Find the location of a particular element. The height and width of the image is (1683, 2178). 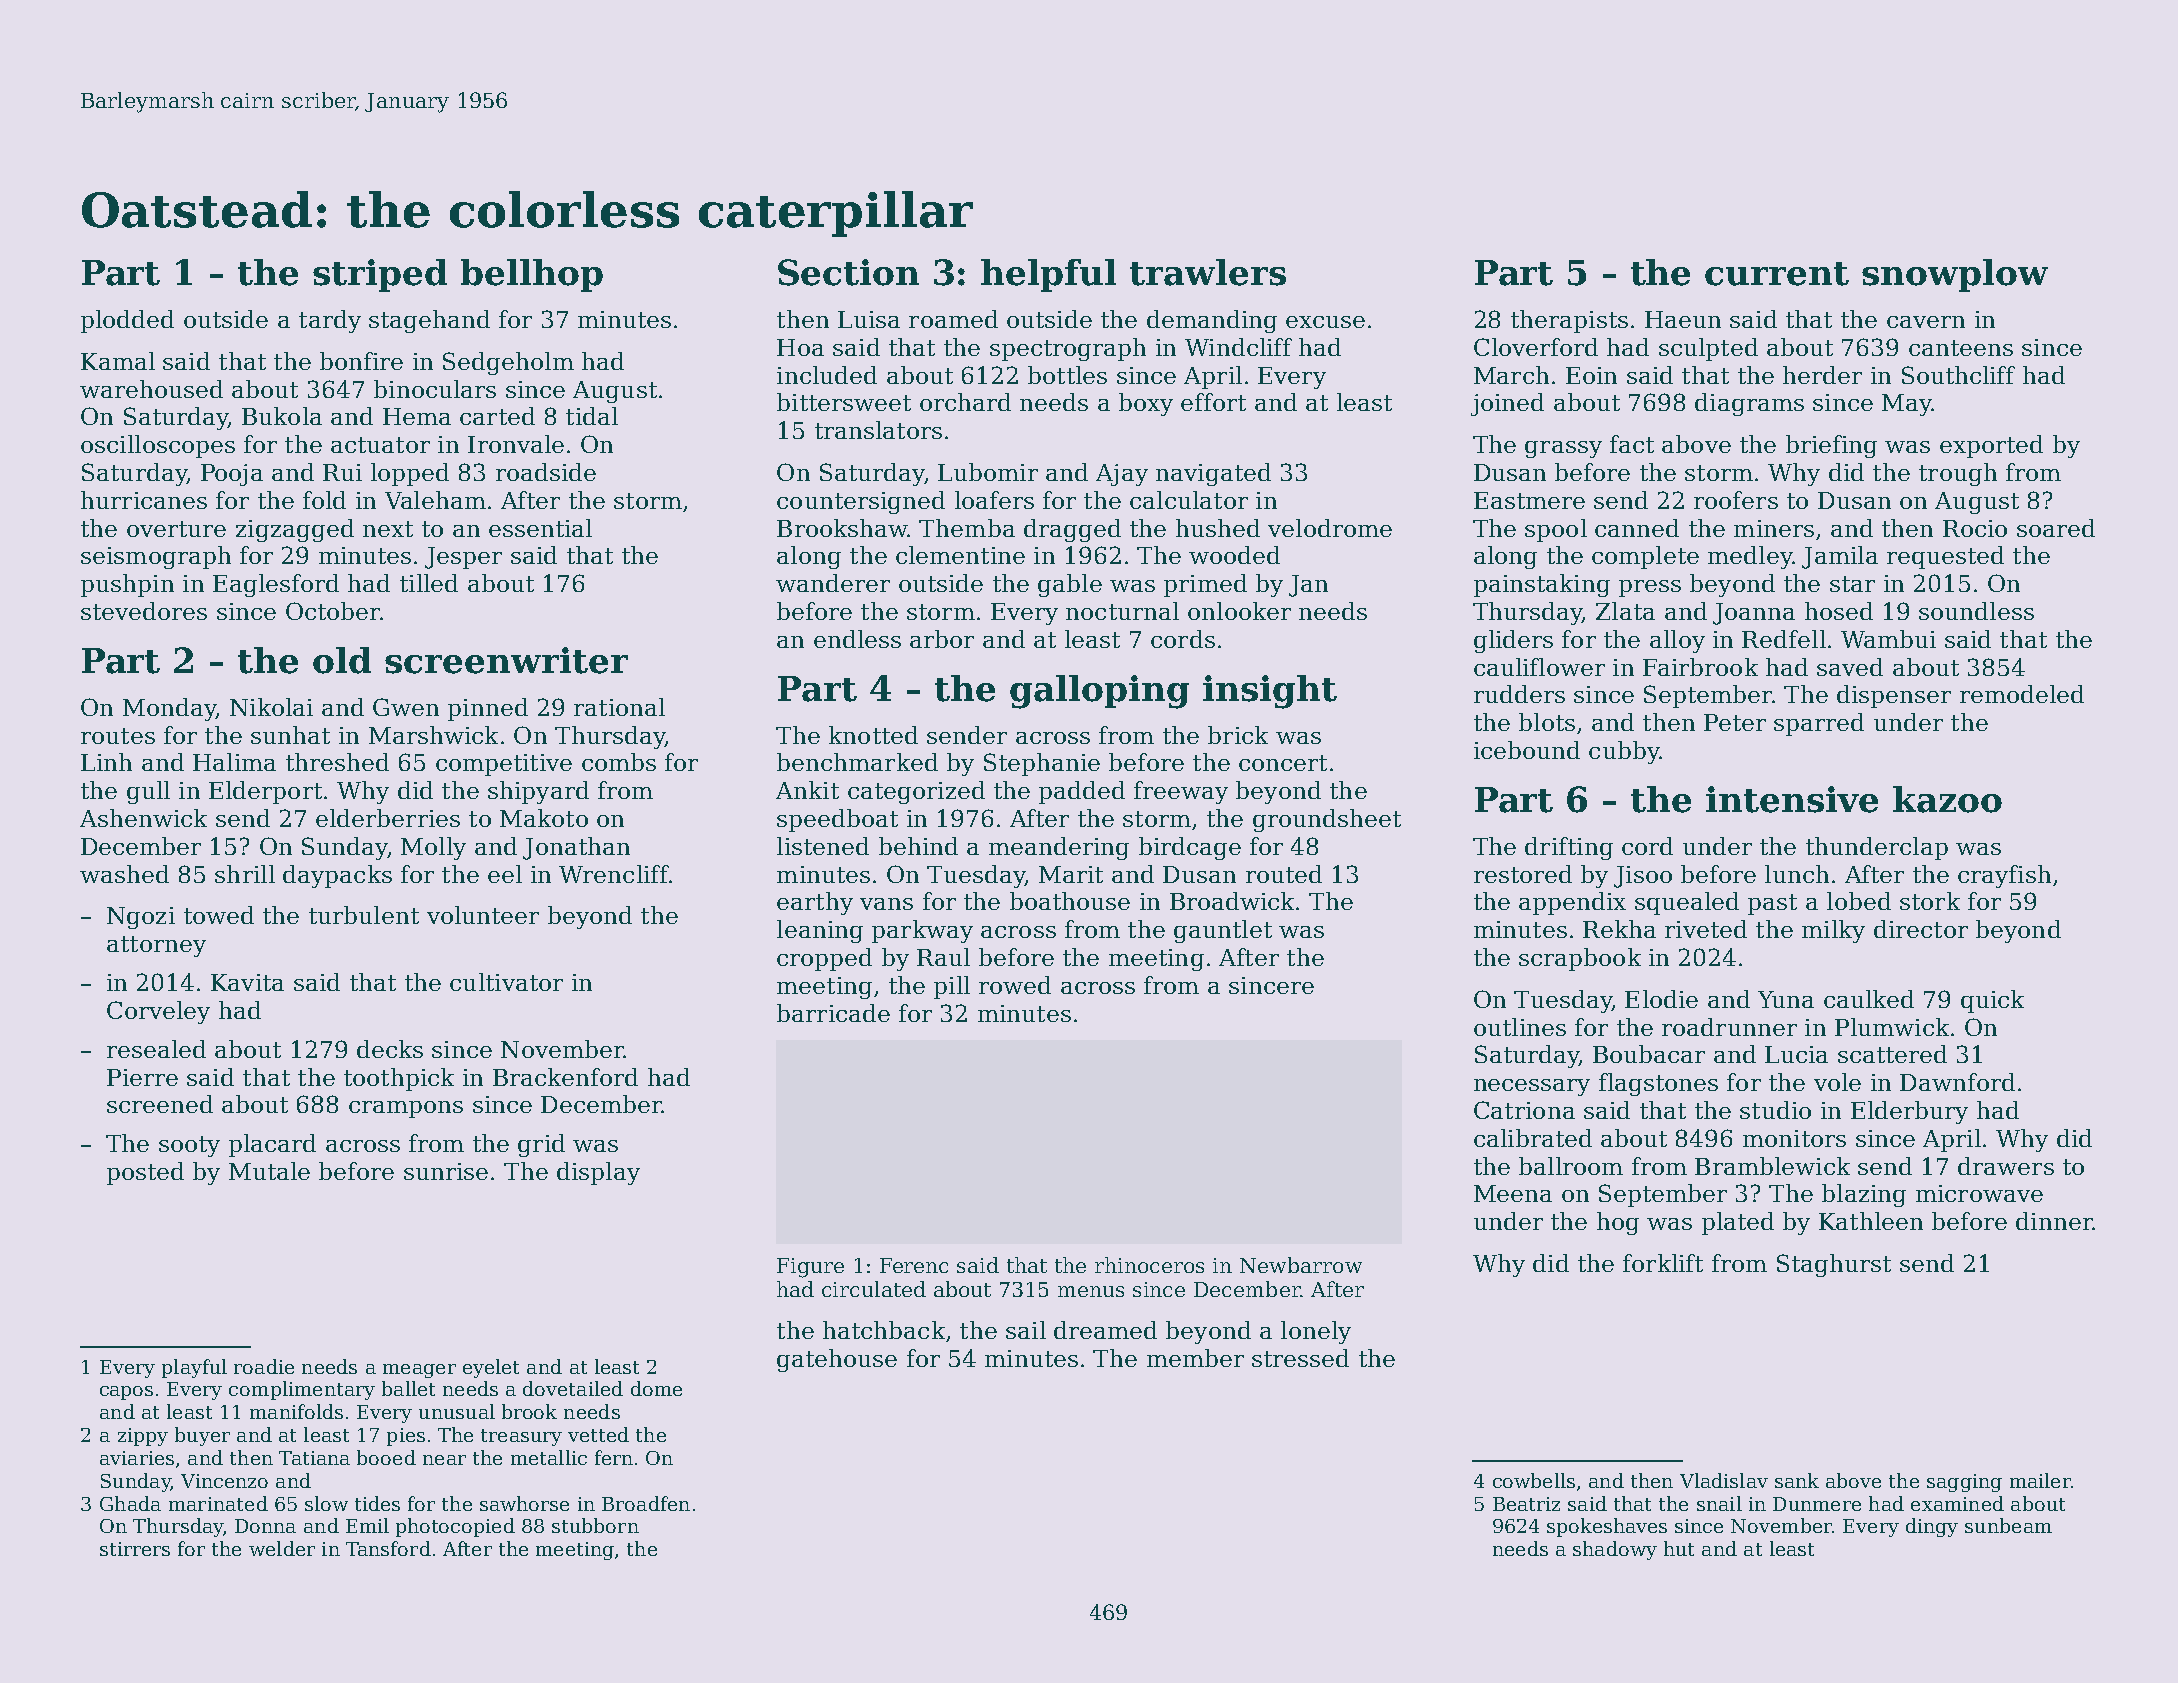

trawlers is located at coordinates (1208, 272).
